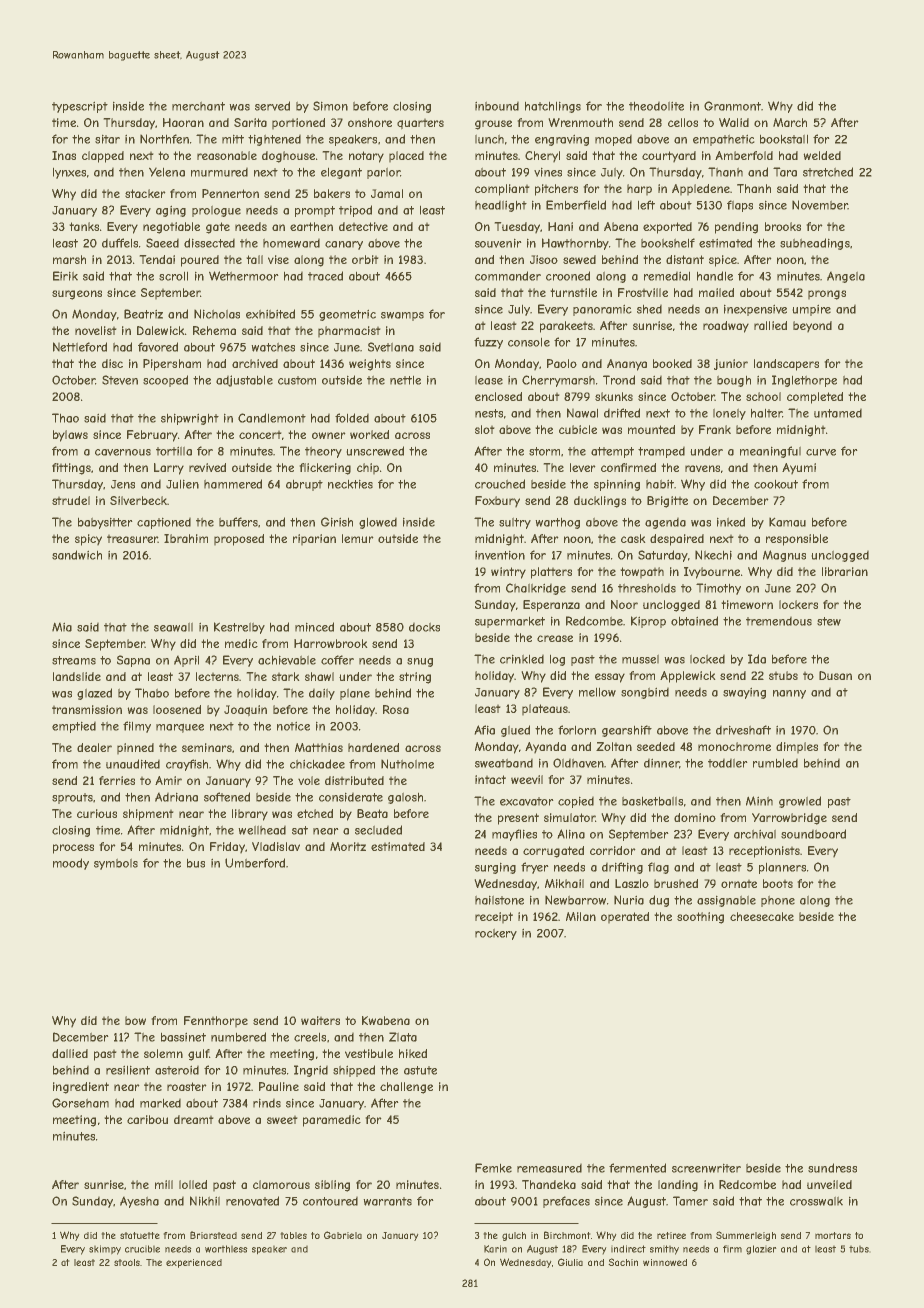 The image size is (924, 1308). I want to click on cubicle, so click(578, 429).
